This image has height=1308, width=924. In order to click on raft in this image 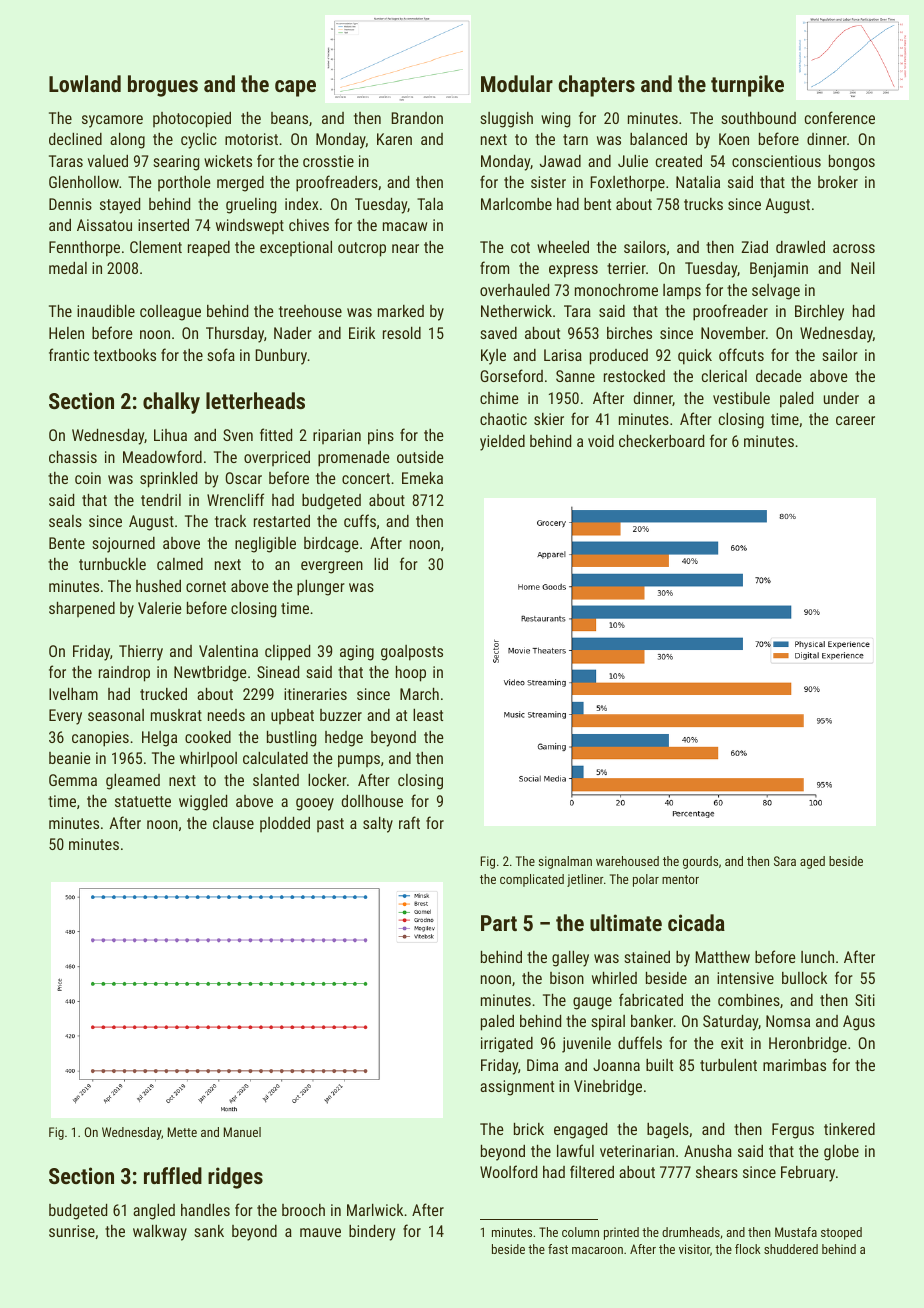, I will do `click(409, 822)`.
